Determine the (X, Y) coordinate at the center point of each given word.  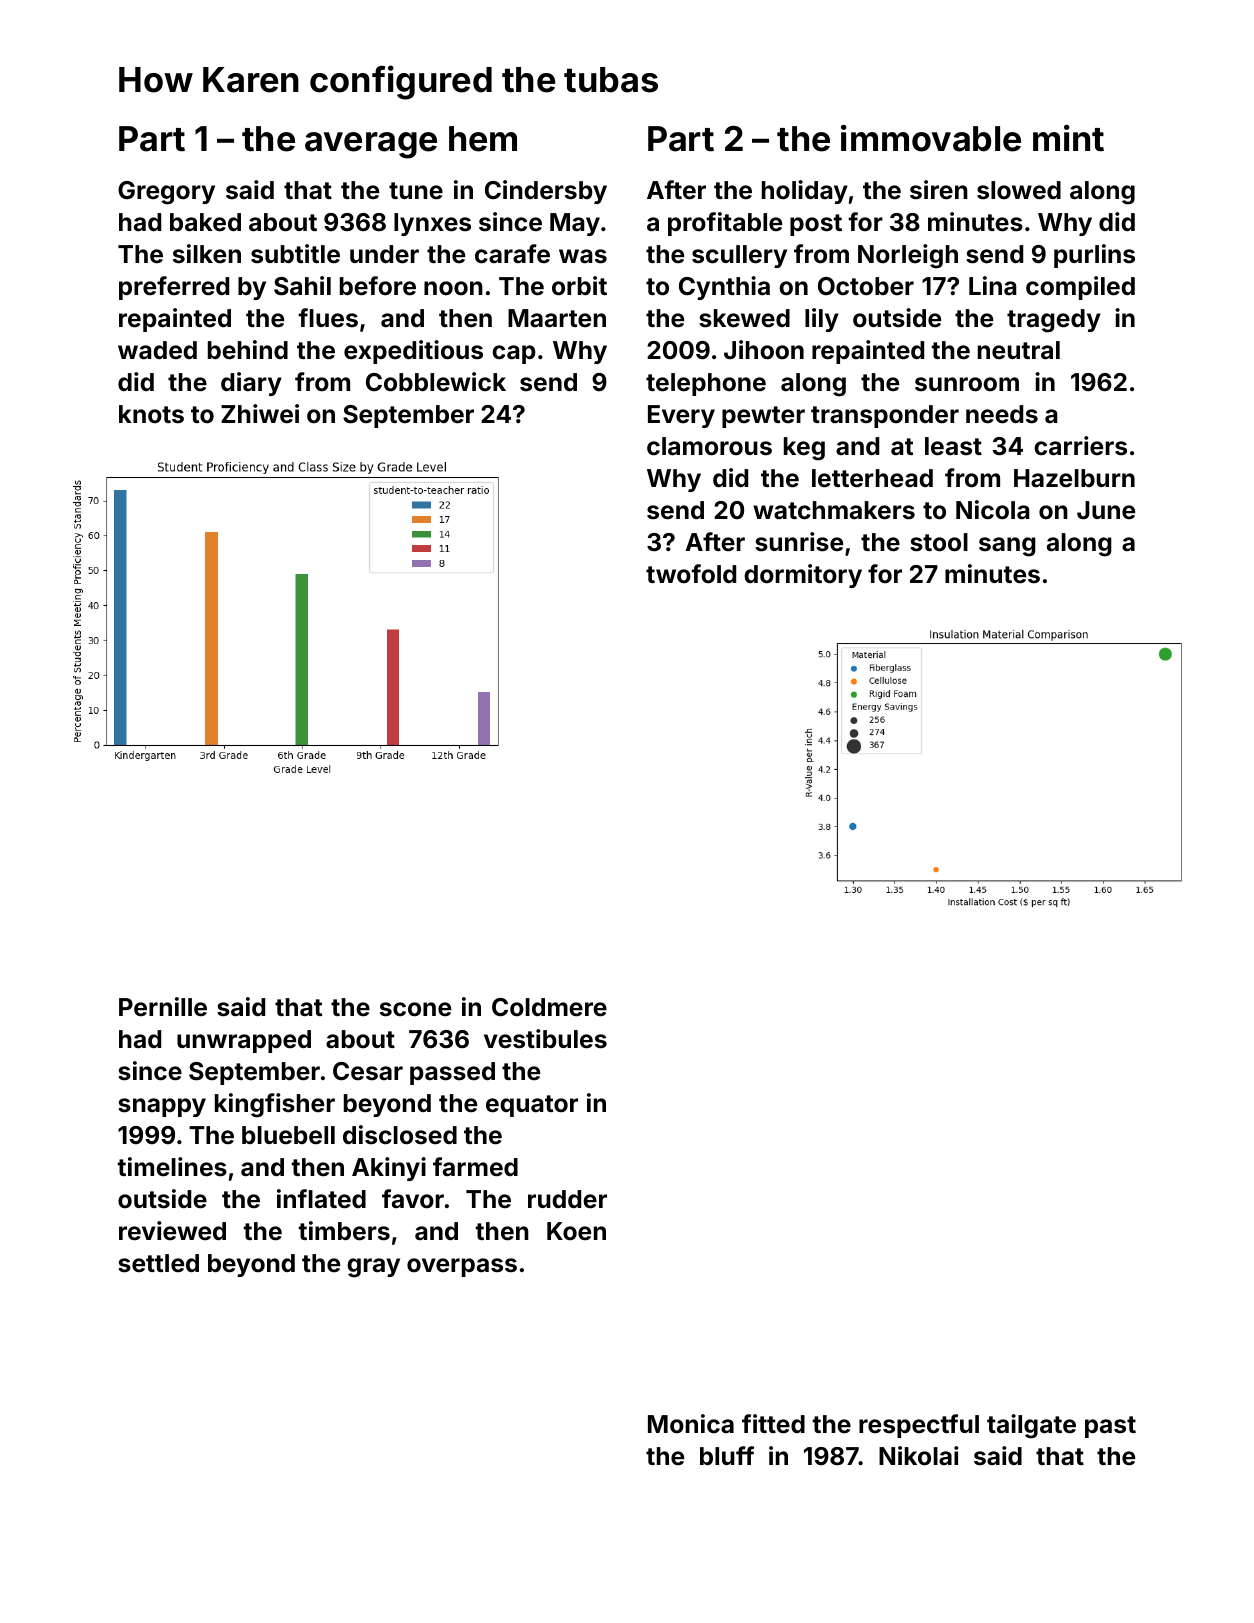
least (953, 446)
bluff (727, 1455)
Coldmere (549, 1007)
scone (415, 1009)
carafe (512, 254)
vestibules (545, 1039)
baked (205, 222)
